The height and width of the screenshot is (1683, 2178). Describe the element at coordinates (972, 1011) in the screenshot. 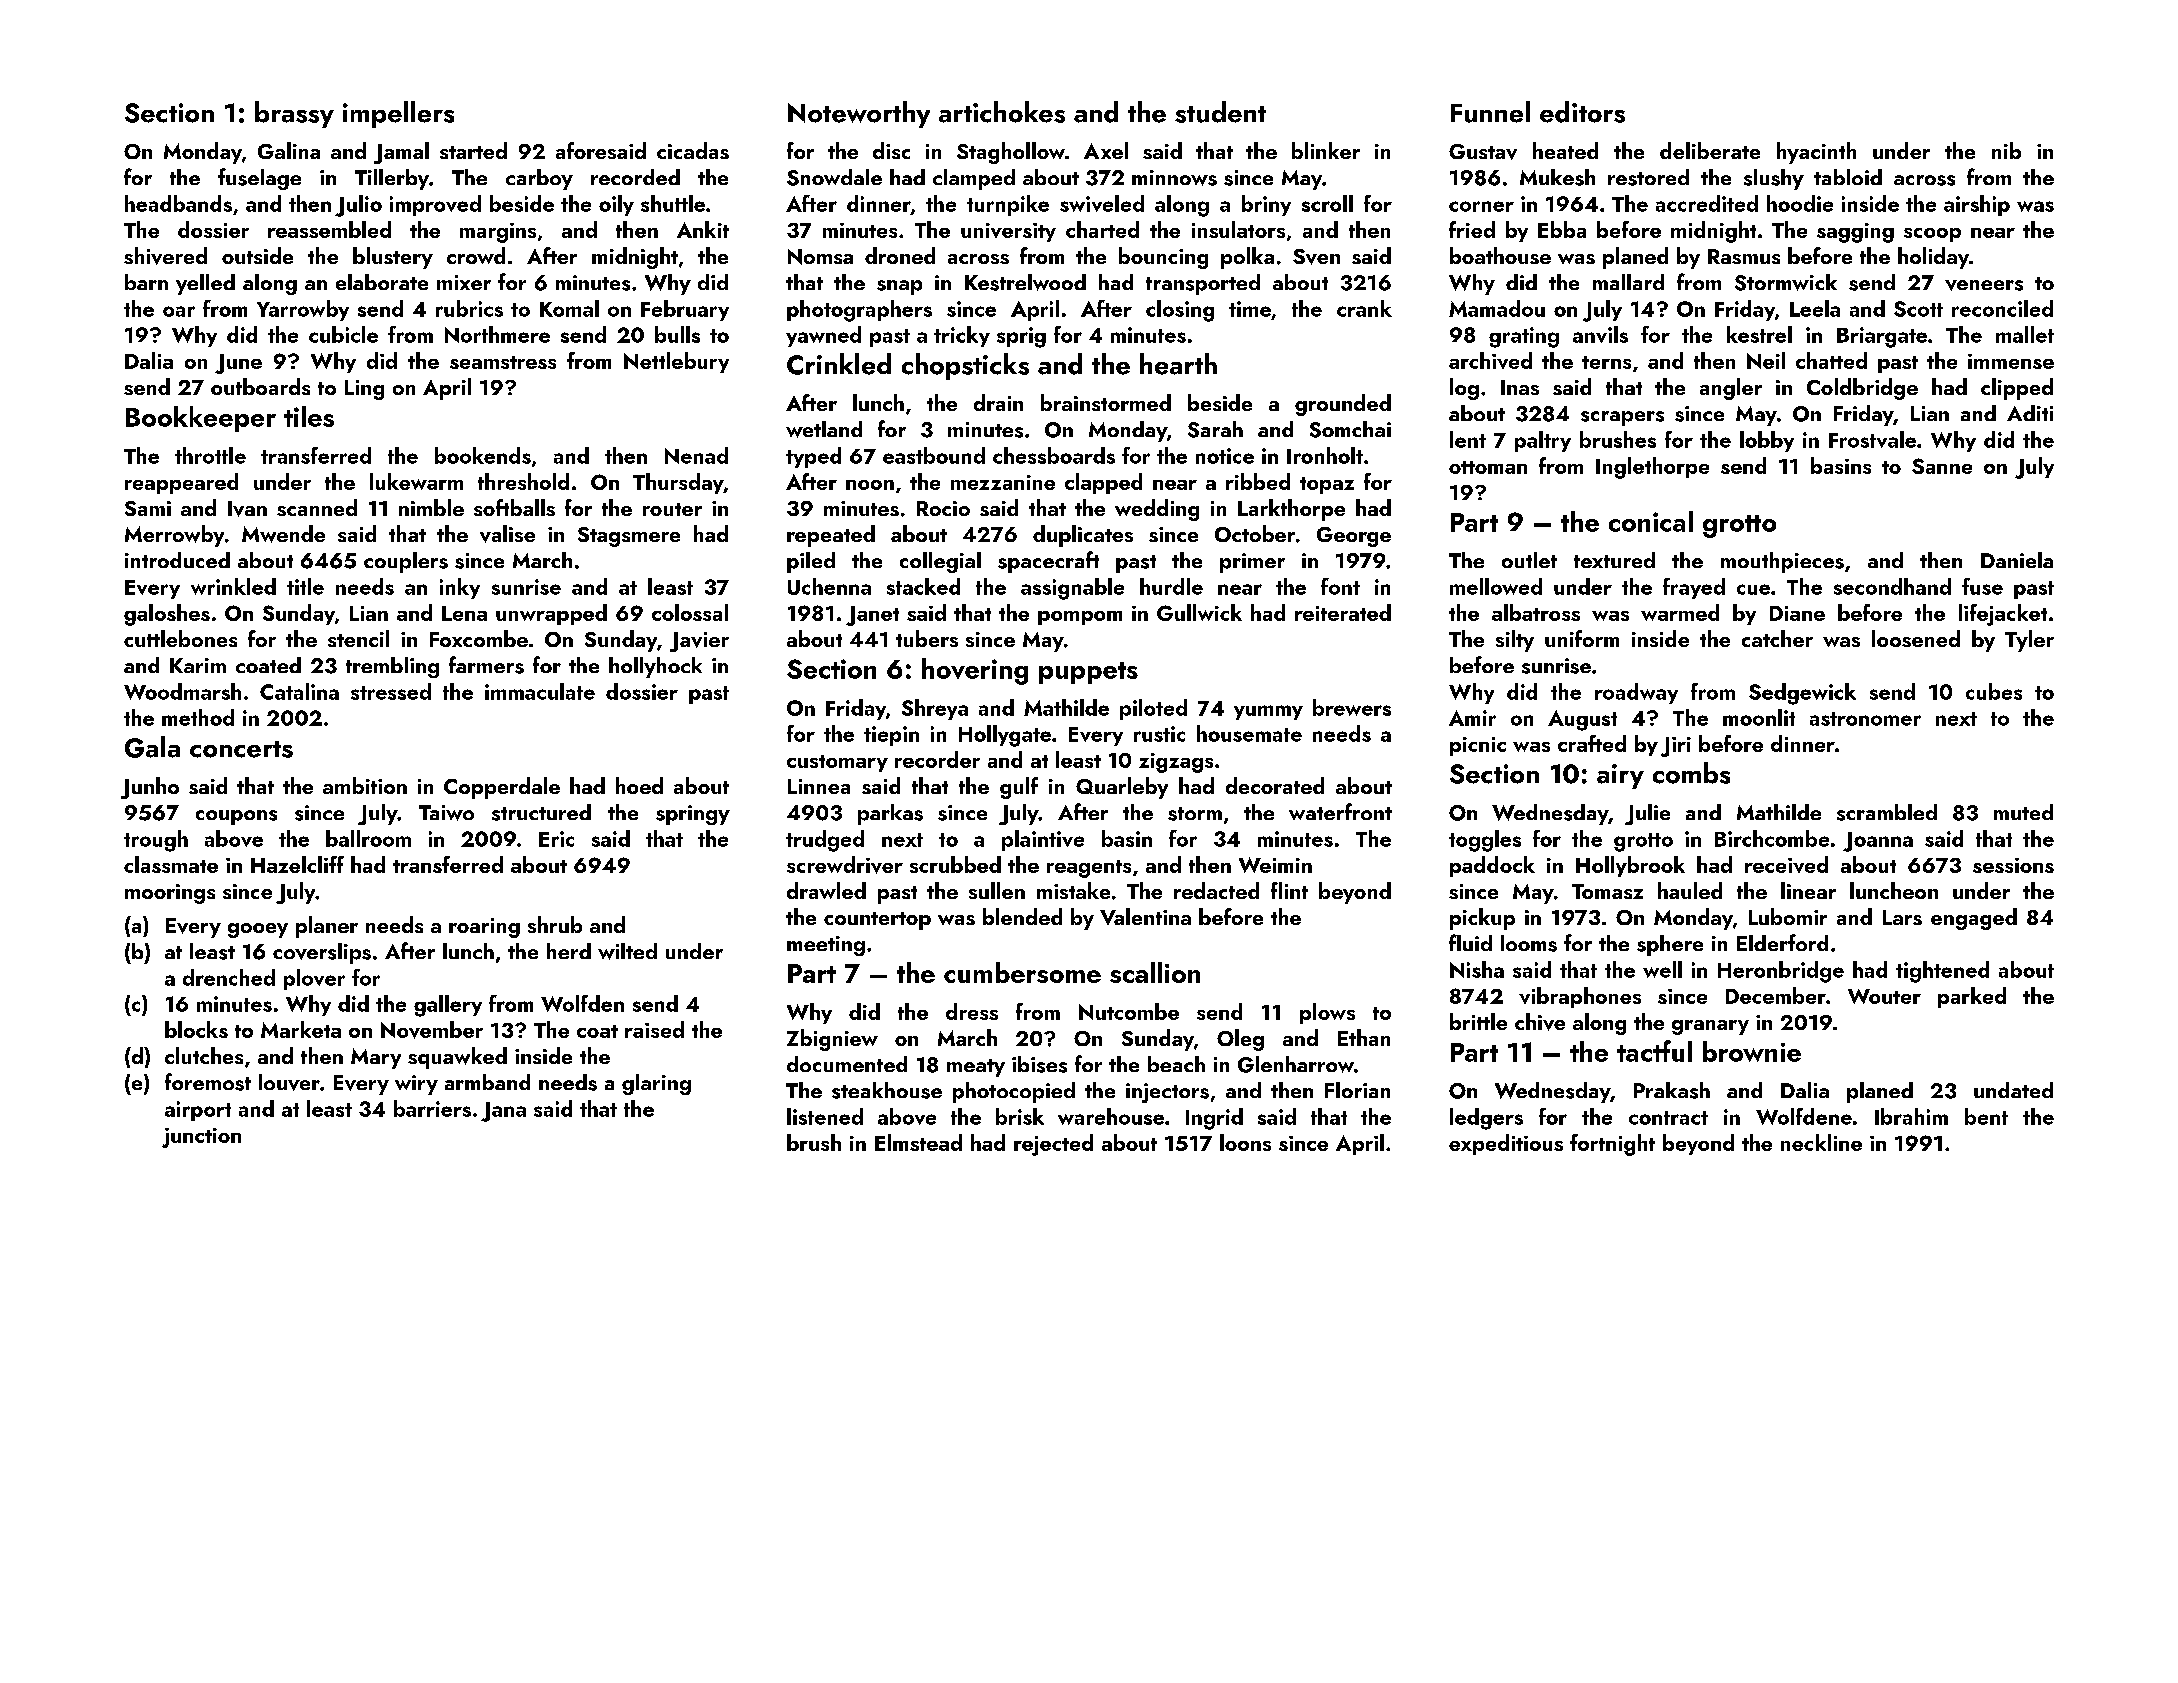

I see `dress` at that location.
